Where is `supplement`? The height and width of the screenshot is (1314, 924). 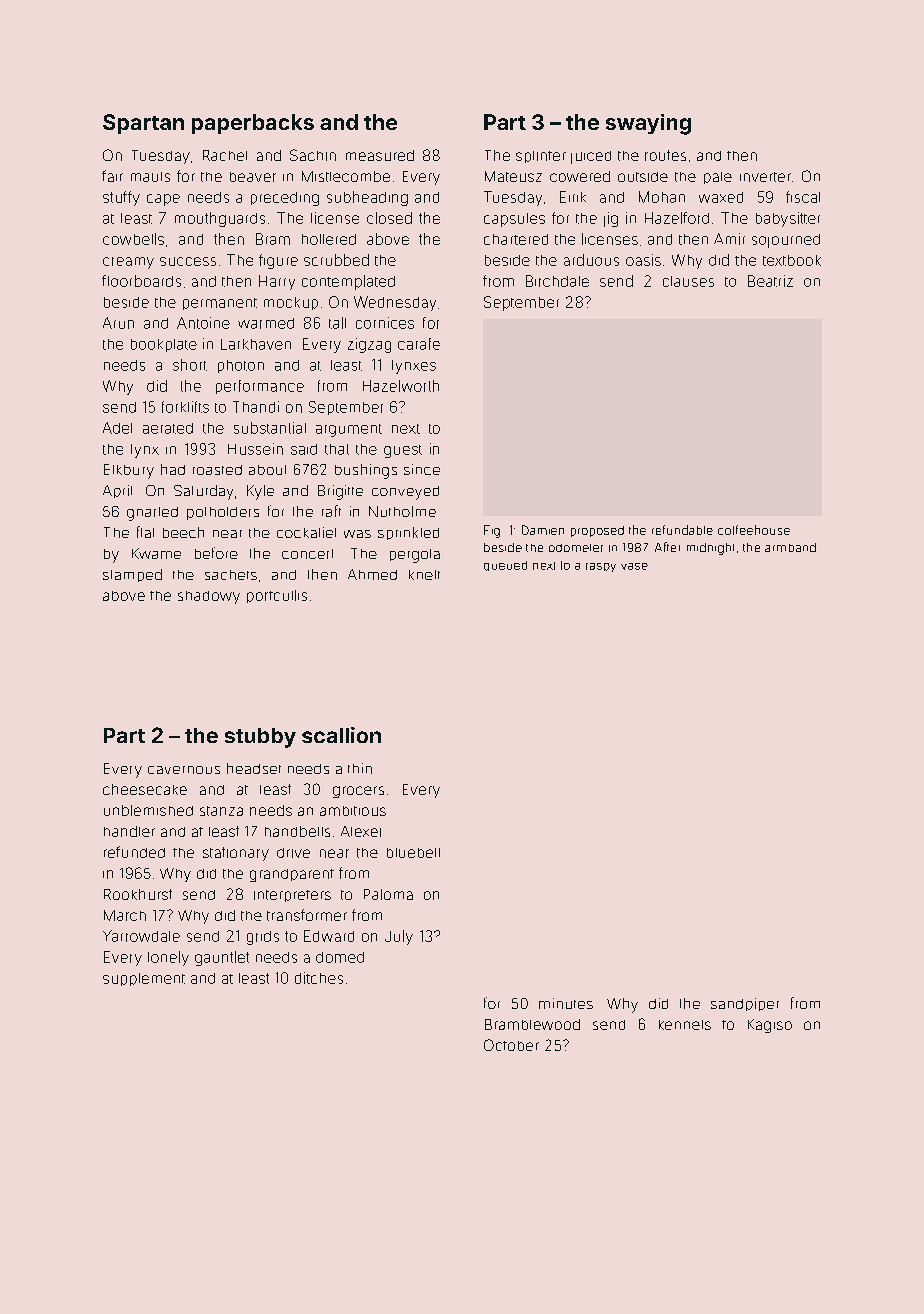
supplement is located at coordinates (144, 979).
